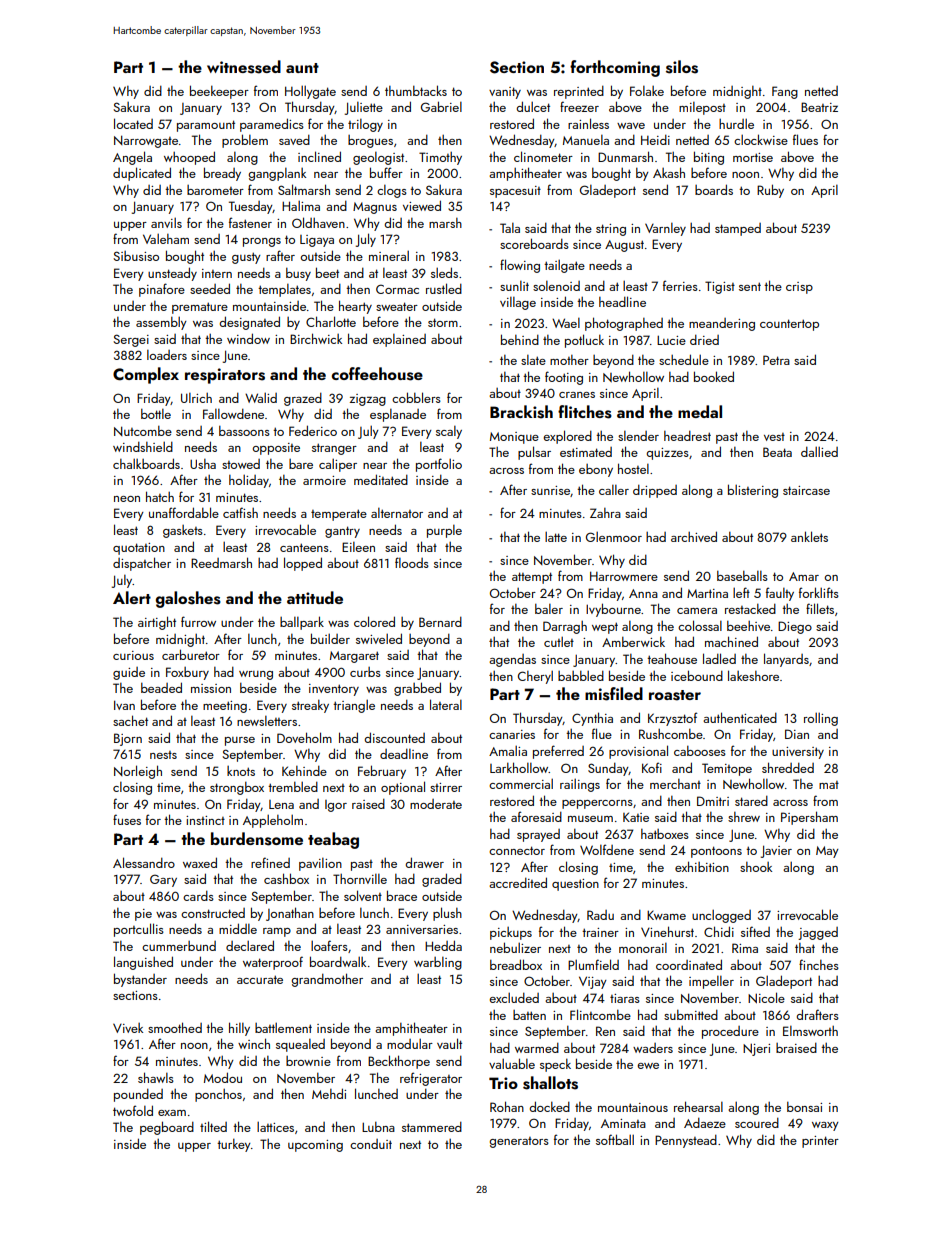  What do you see at coordinates (511, 933) in the image?
I see `pickups` at bounding box center [511, 933].
